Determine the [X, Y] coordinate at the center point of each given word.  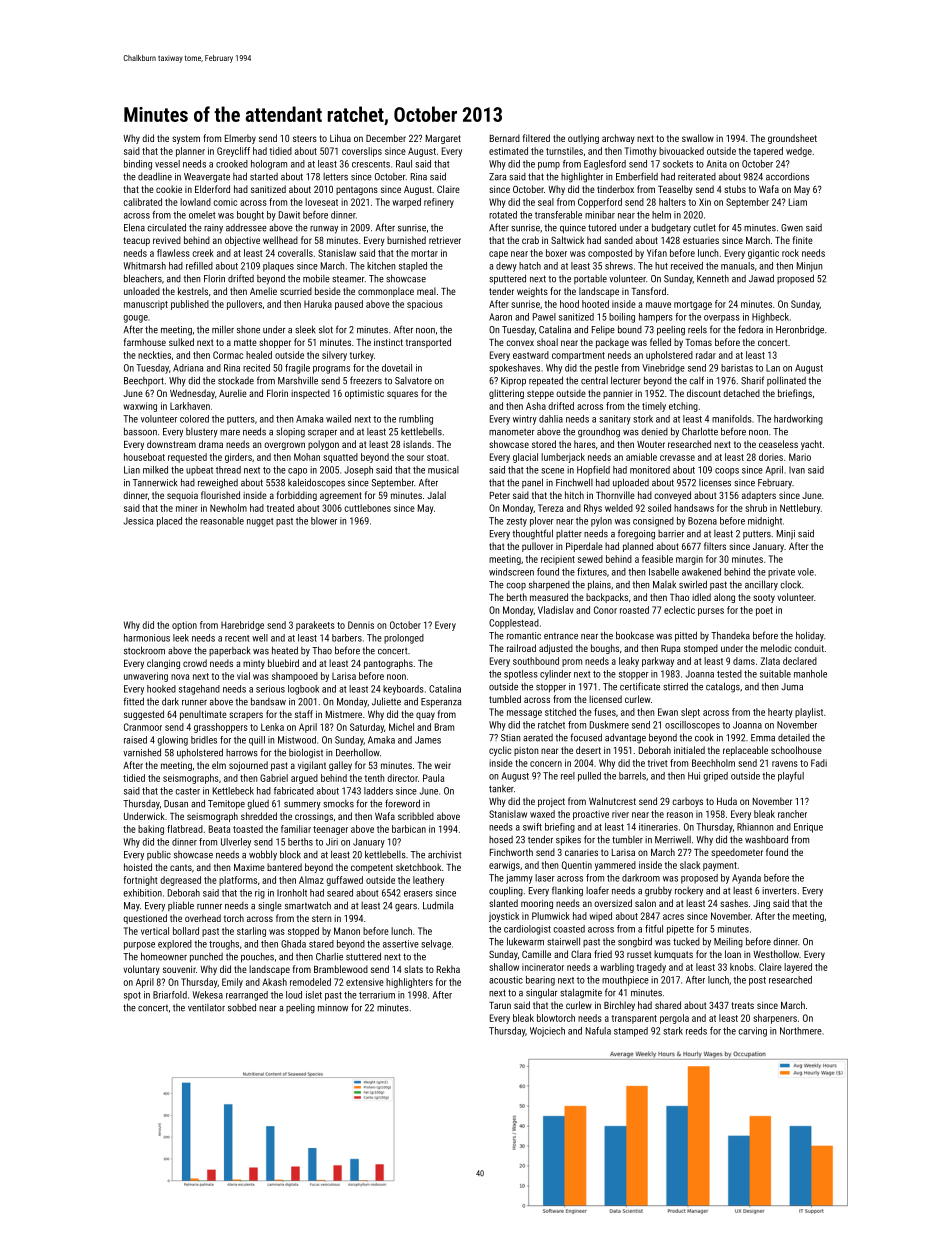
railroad [521, 648]
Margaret [443, 139]
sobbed [242, 1007]
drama [211, 444]
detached [741, 393]
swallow [698, 138]
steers [305, 138]
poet [764, 611]
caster [187, 791]
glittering [506, 394]
